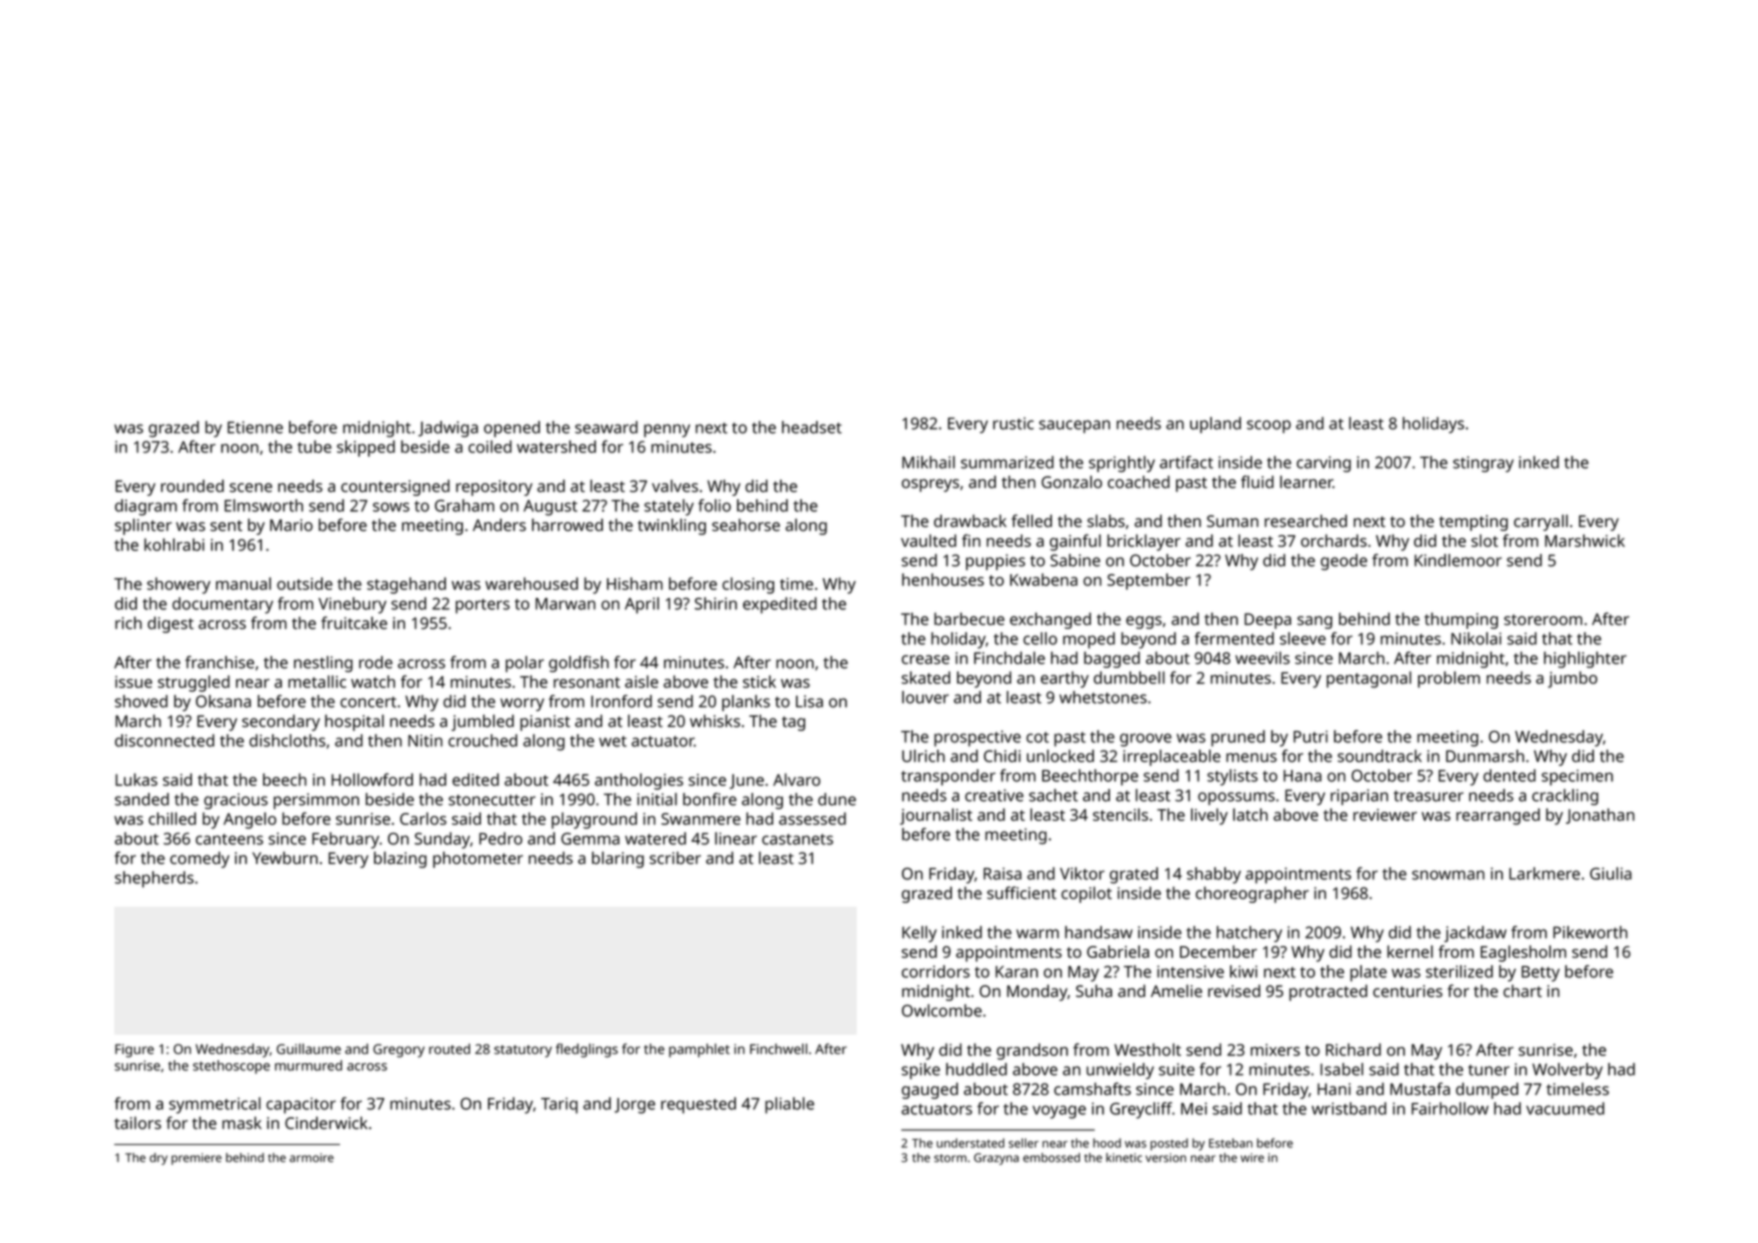 The image size is (1758, 1243). I want to click on seaward, so click(606, 427).
